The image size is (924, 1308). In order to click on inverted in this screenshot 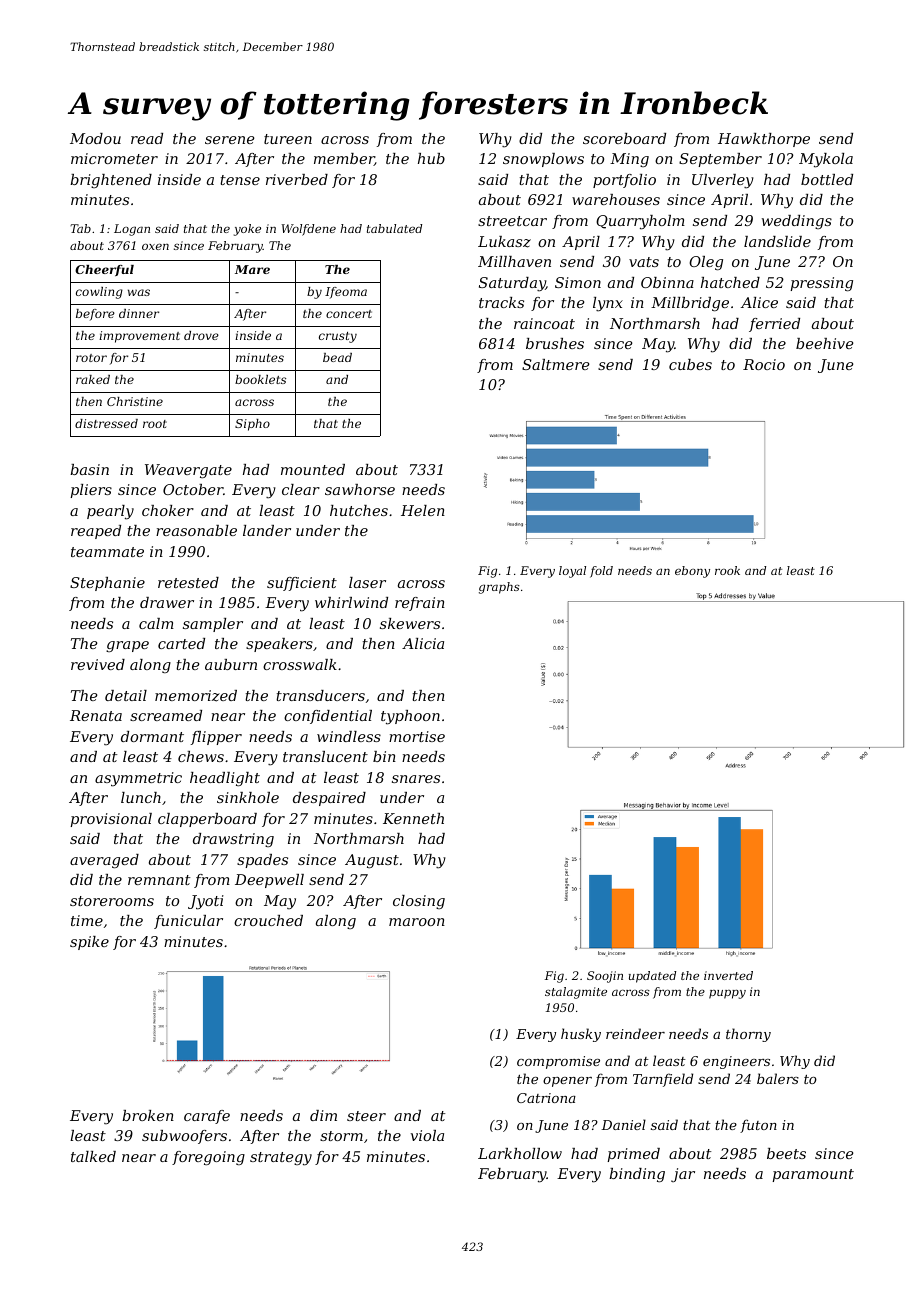, I will do `click(728, 975)`.
